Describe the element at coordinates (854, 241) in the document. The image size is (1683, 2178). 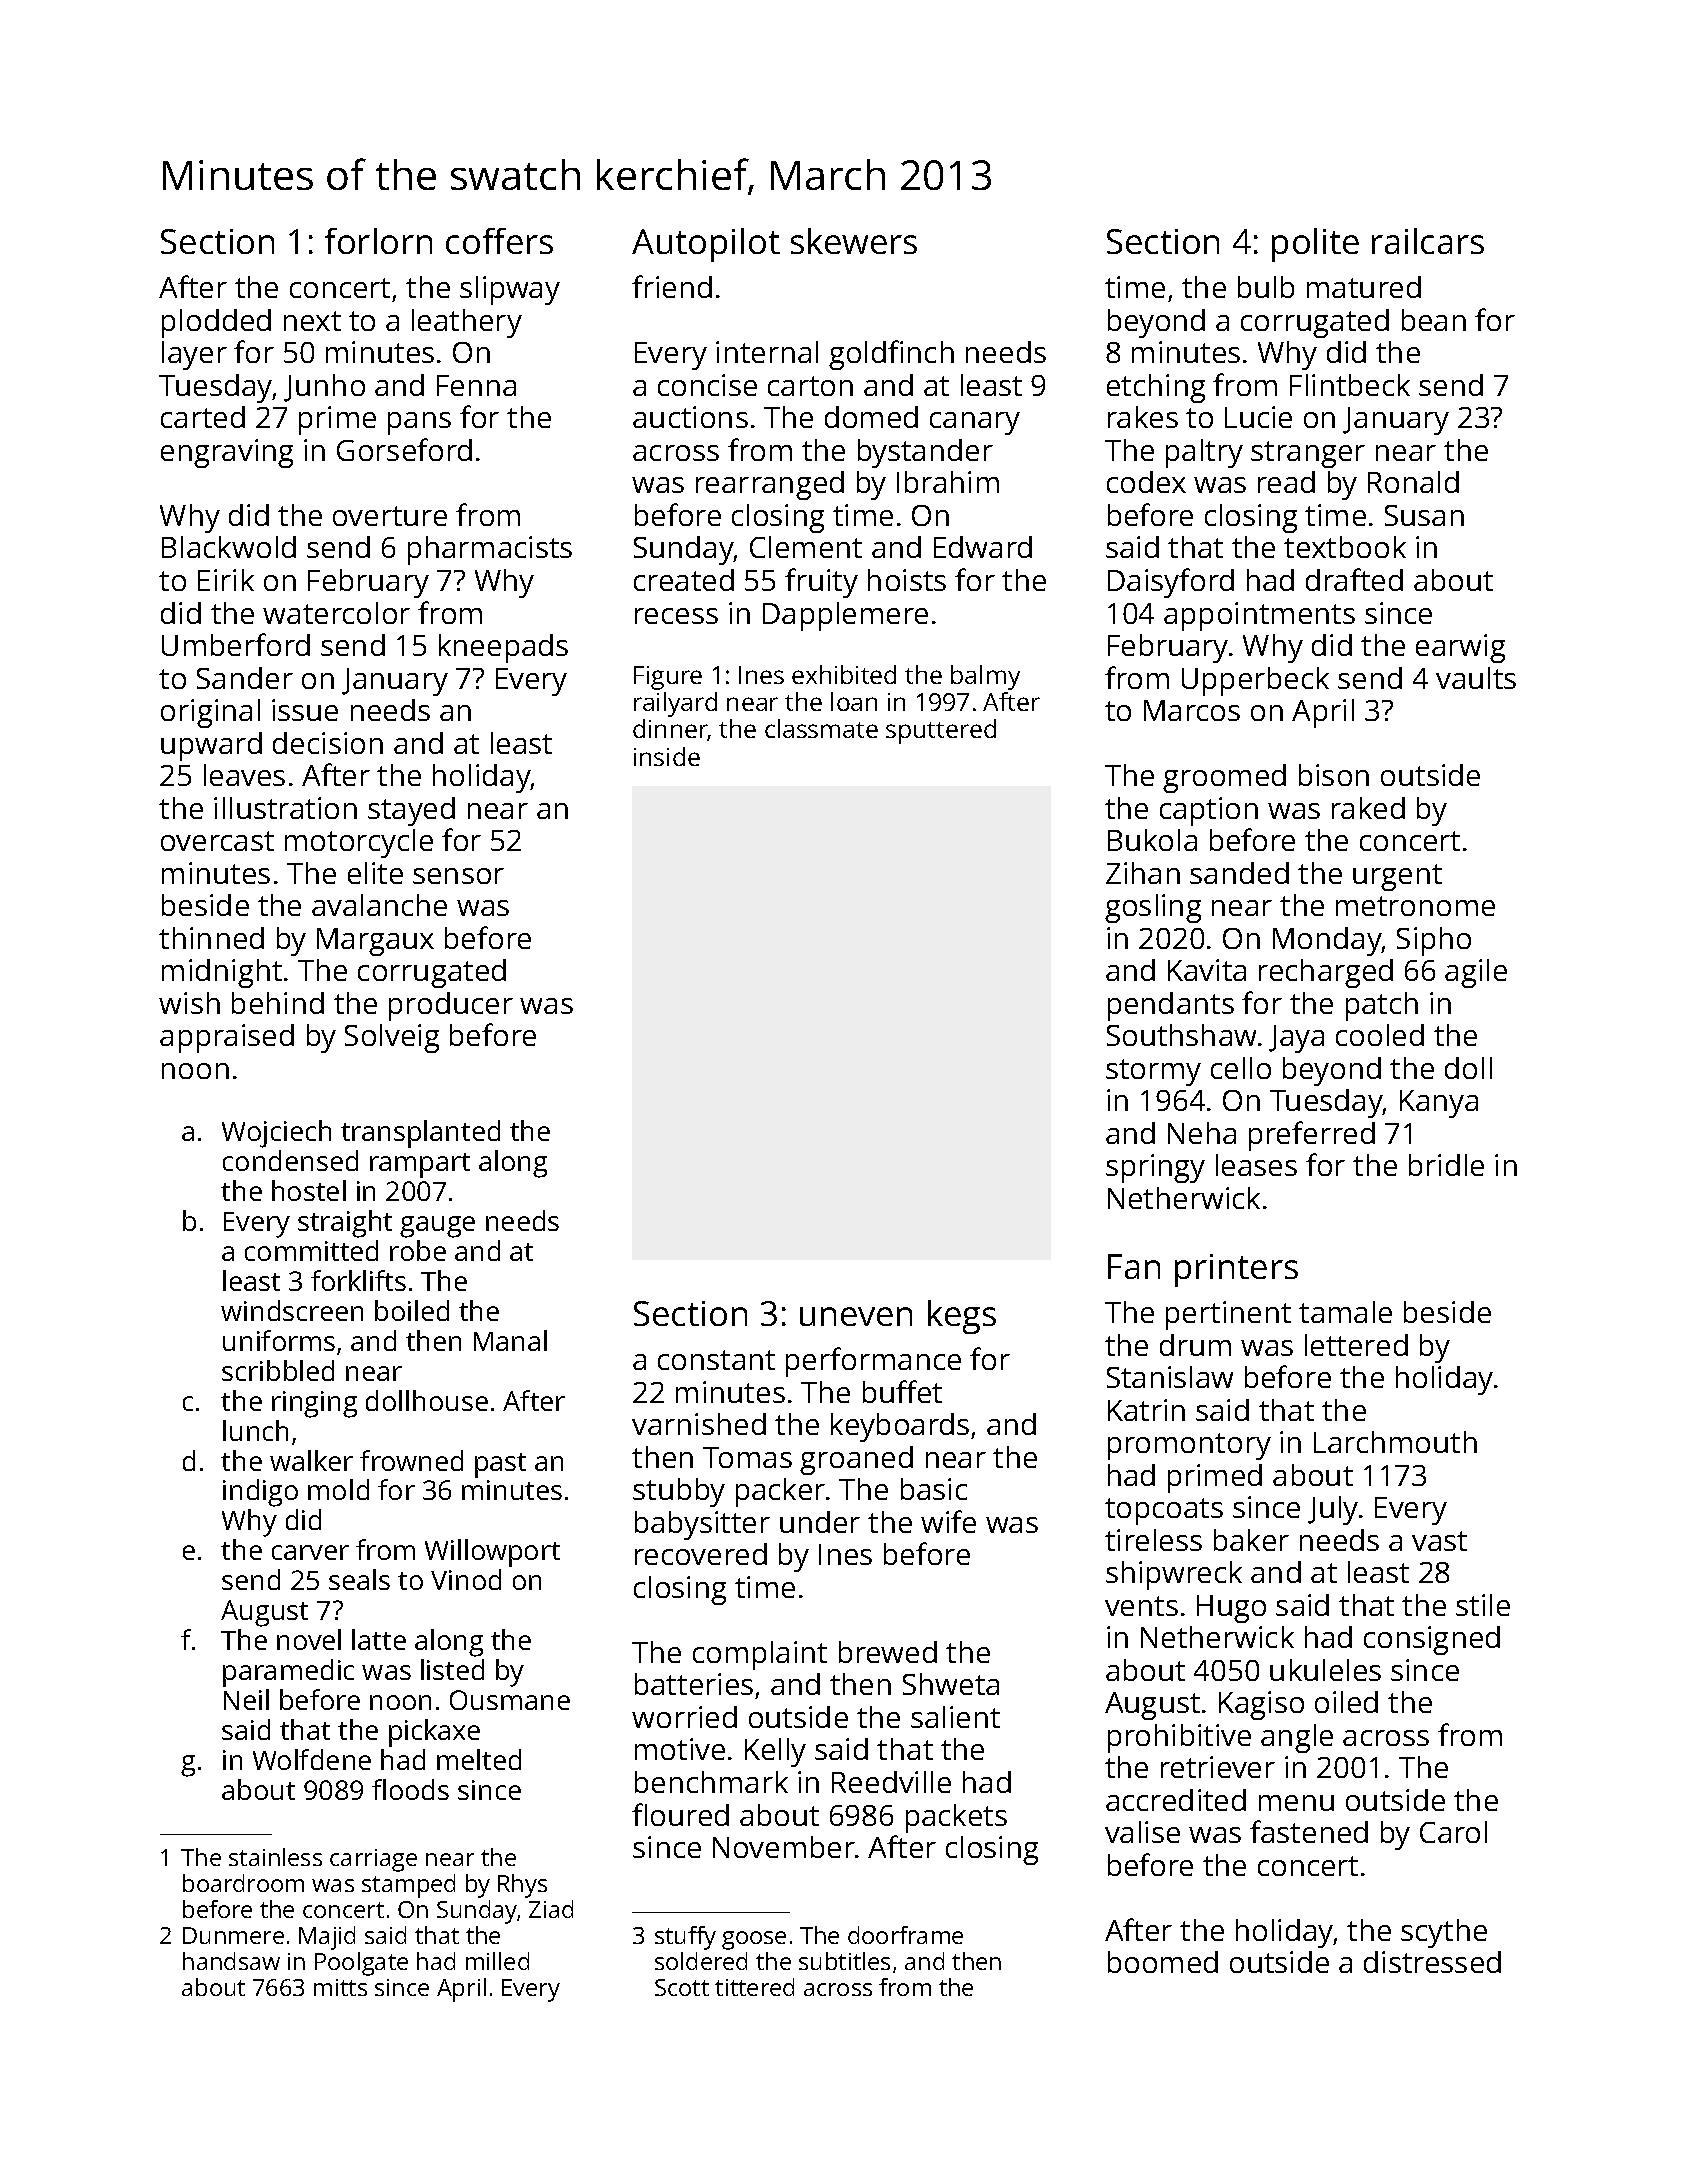
I see `skewers` at that location.
